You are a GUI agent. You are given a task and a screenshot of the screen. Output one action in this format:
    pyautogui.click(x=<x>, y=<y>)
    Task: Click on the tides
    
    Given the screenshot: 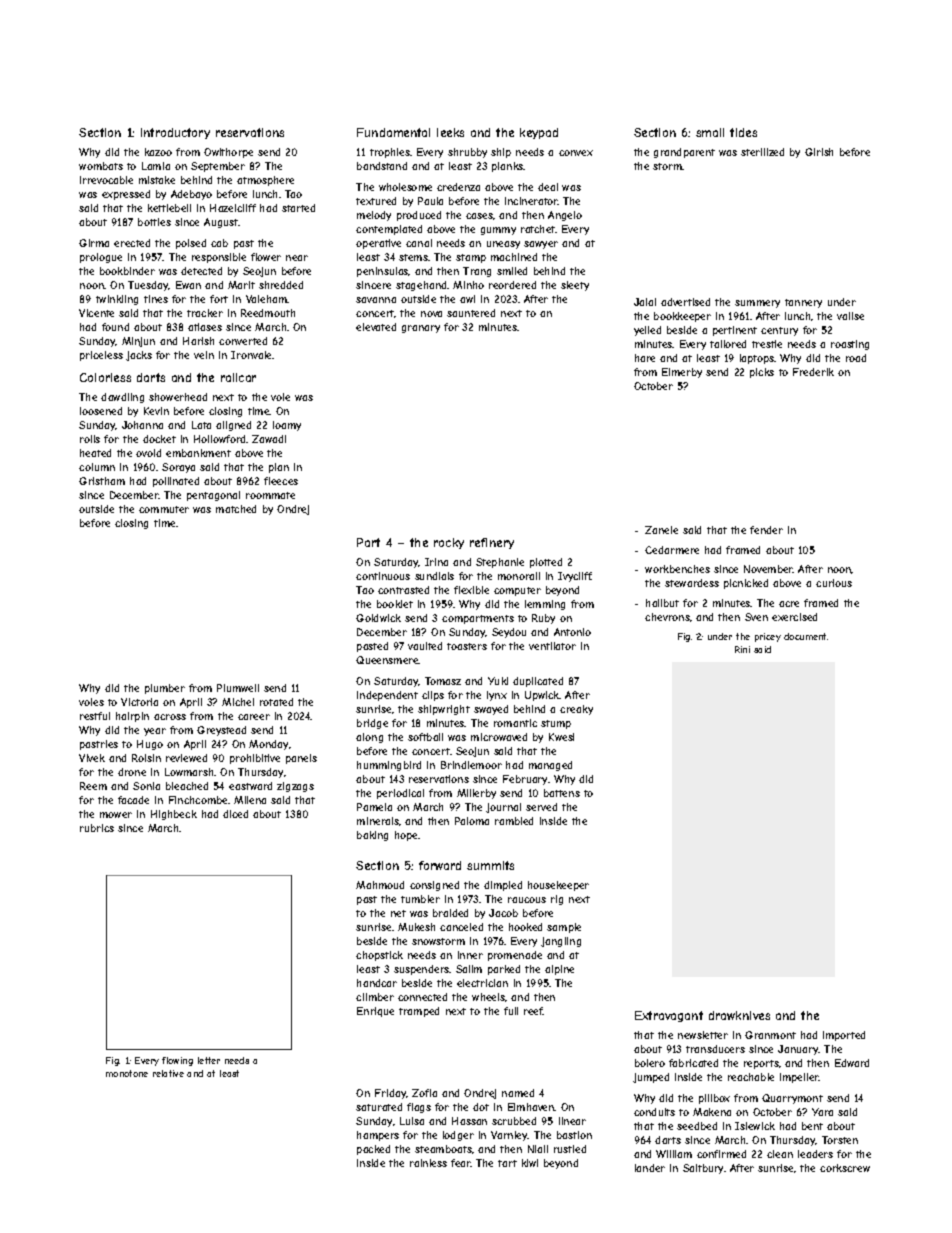 What is the action you would take?
    pyautogui.click(x=743, y=132)
